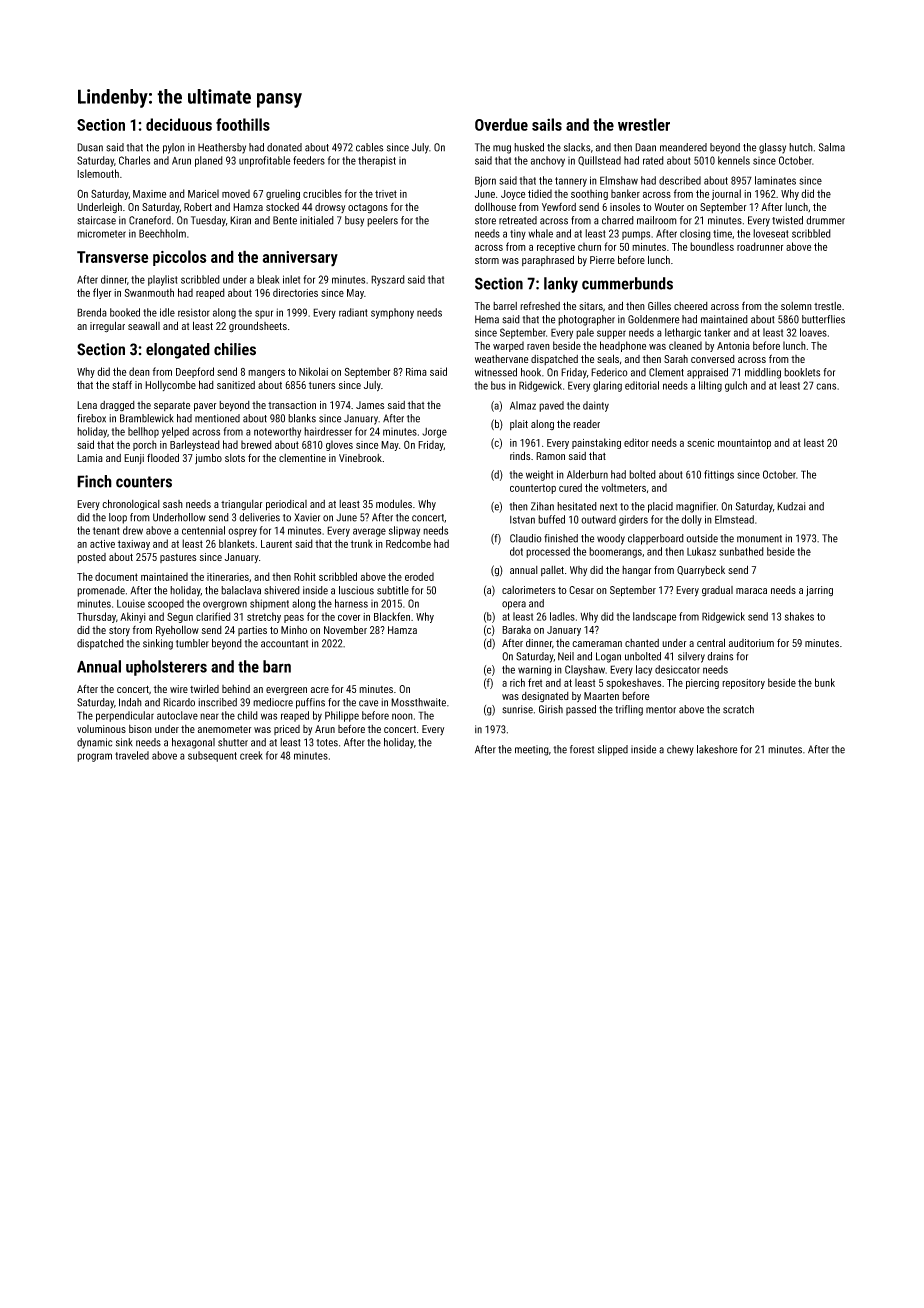  What do you see at coordinates (566, 656) in the document?
I see `Neil` at bounding box center [566, 656].
